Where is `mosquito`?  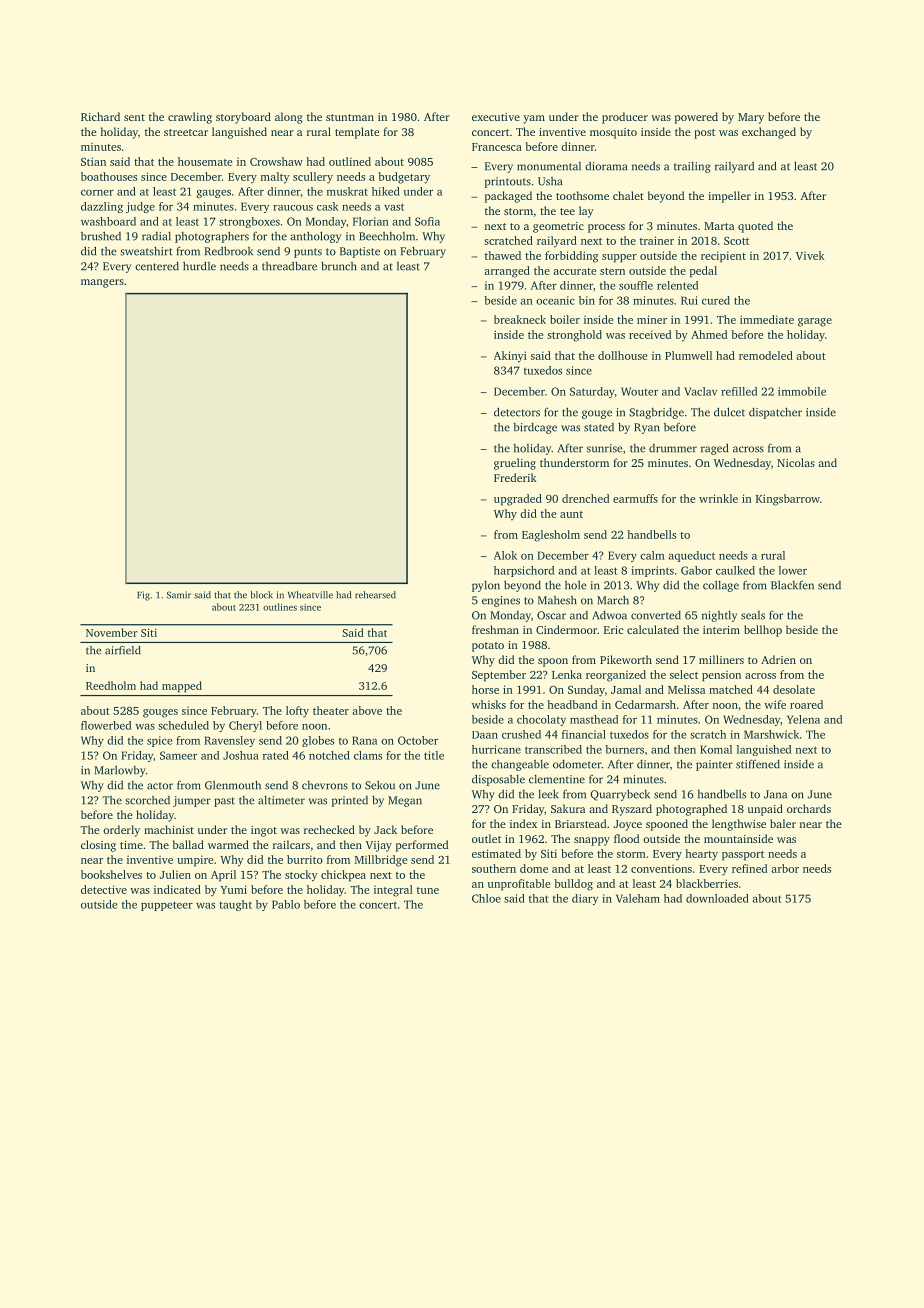
mosquito is located at coordinates (613, 133).
